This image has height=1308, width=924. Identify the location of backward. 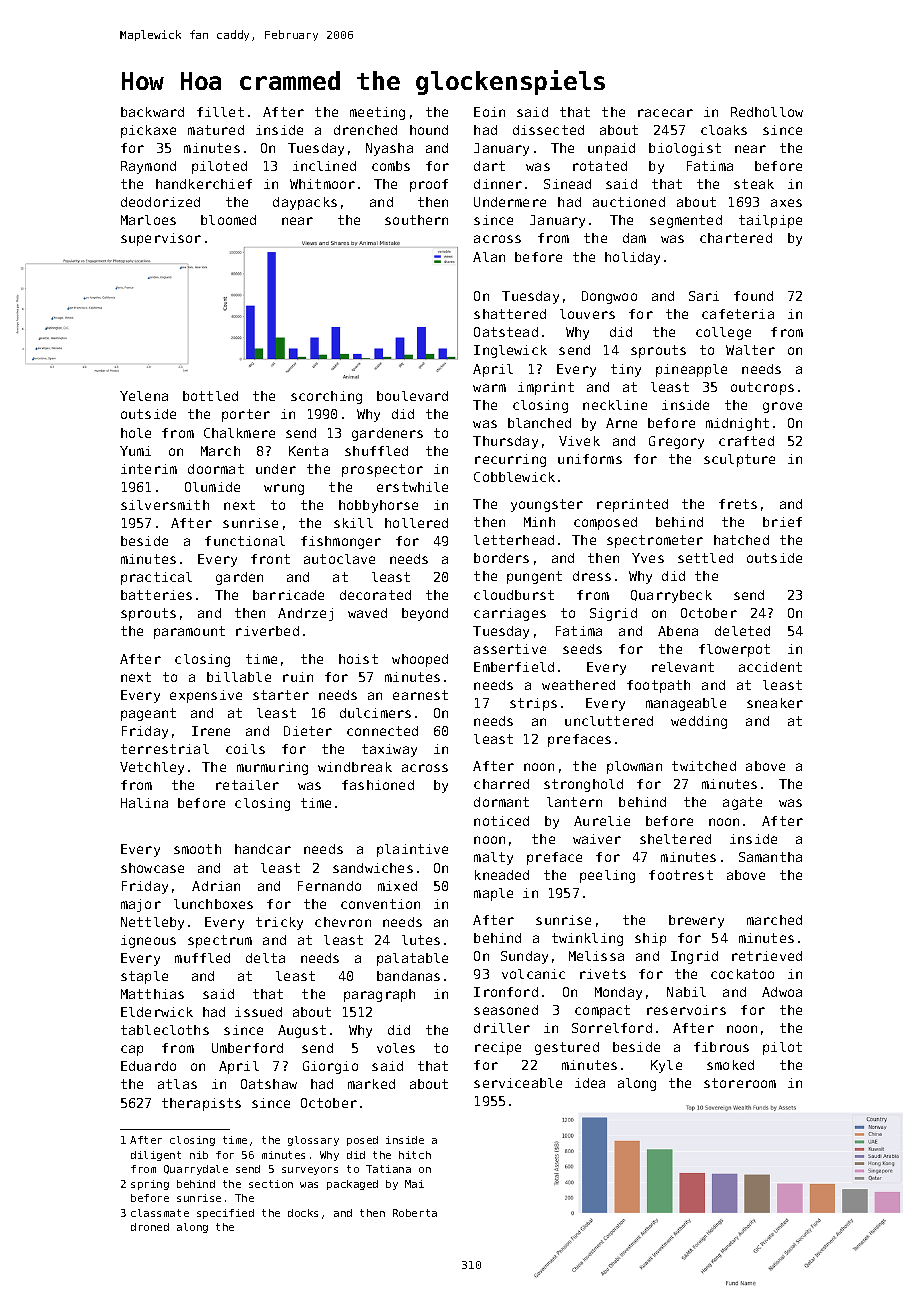
(152, 112).
